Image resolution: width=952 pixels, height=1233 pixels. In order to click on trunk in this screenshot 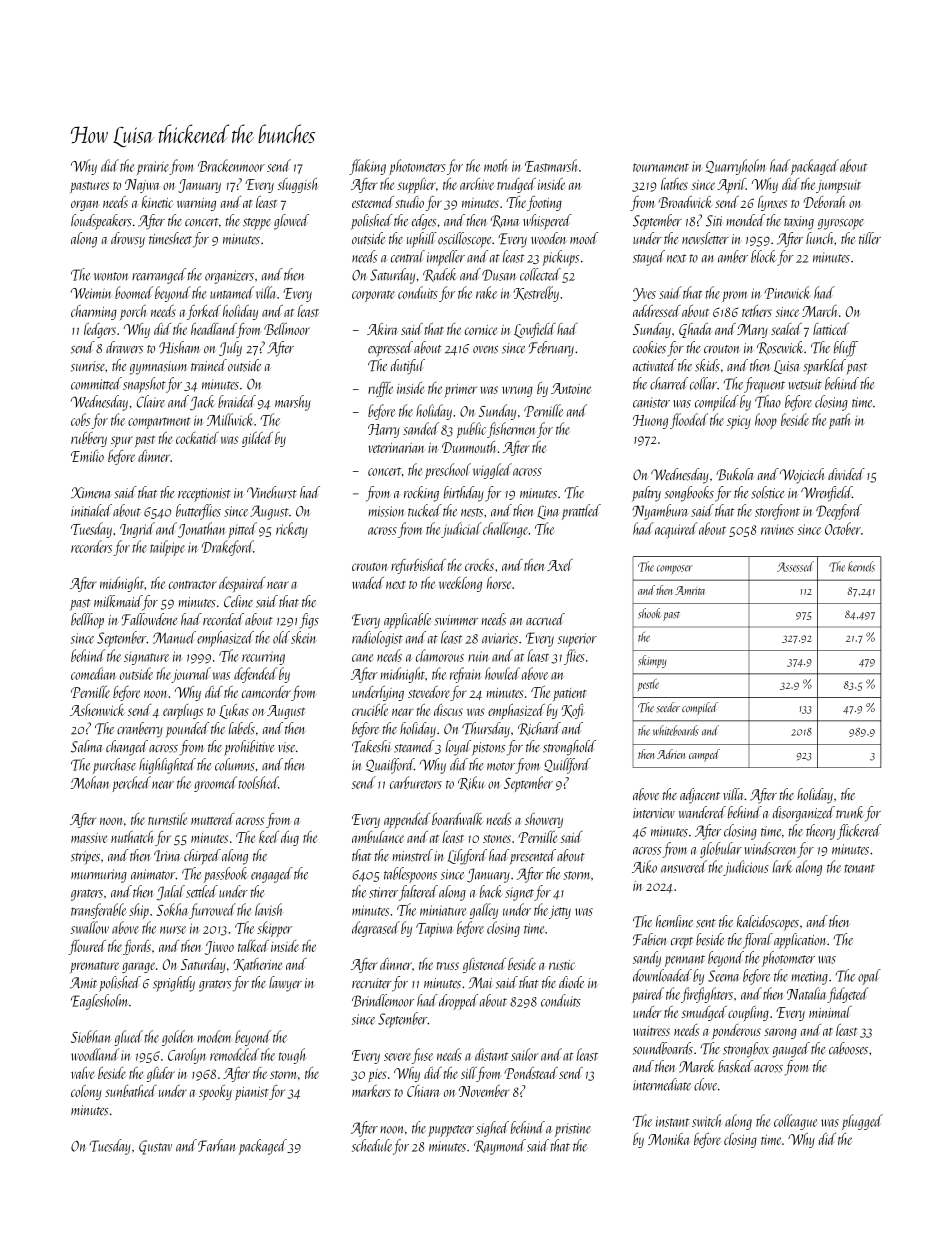, I will do `click(850, 812)`.
